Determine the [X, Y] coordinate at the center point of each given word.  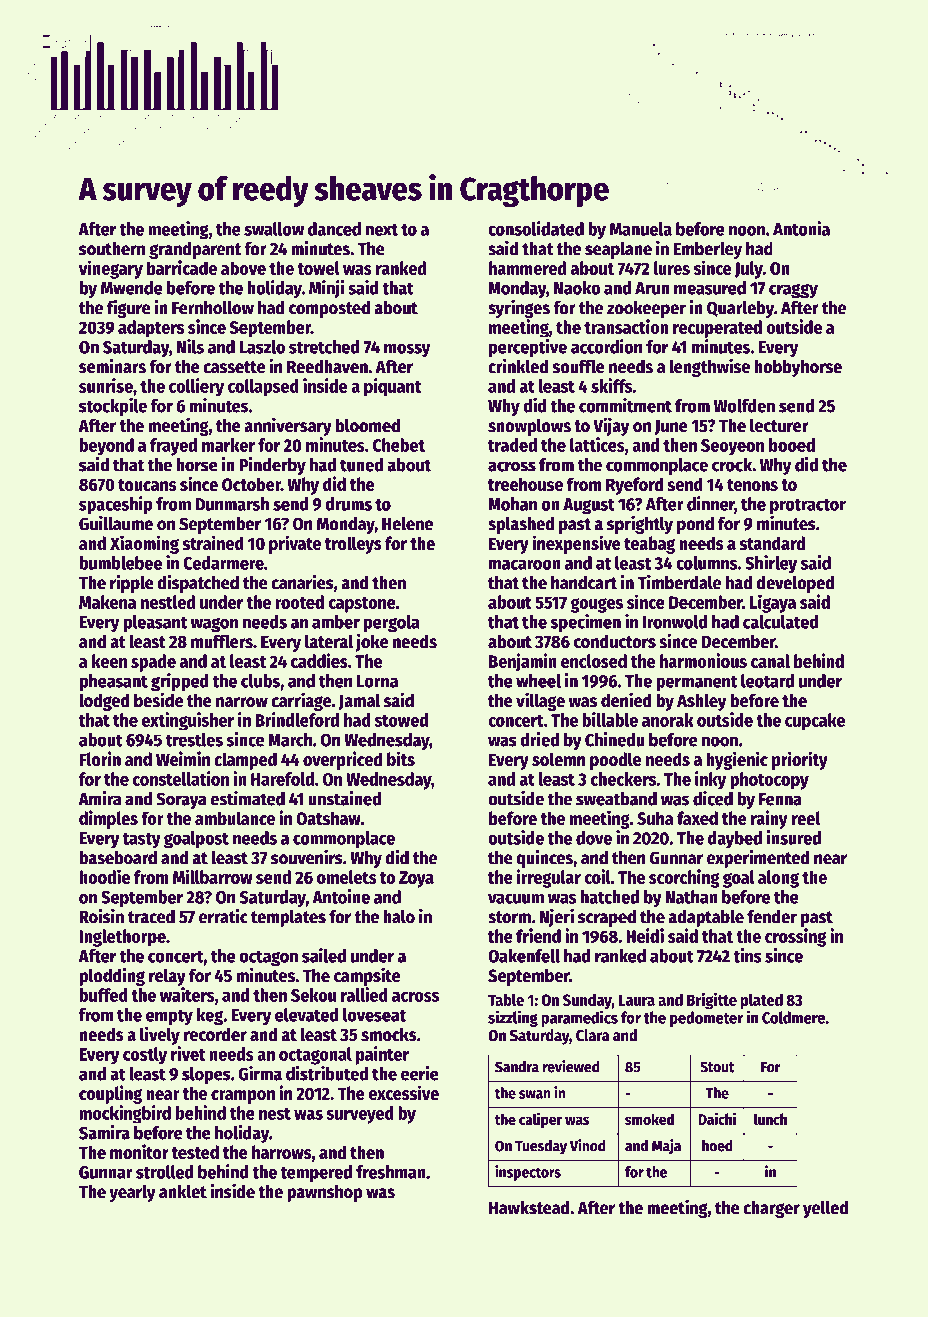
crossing [795, 937]
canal [770, 661]
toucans [147, 485]
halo [399, 917]
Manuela [641, 229]
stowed [401, 720]
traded [512, 445]
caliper [540, 1120]
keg [210, 1017]
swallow [274, 229]
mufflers [222, 641]
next [382, 230]
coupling [110, 1094]
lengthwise [709, 367]
